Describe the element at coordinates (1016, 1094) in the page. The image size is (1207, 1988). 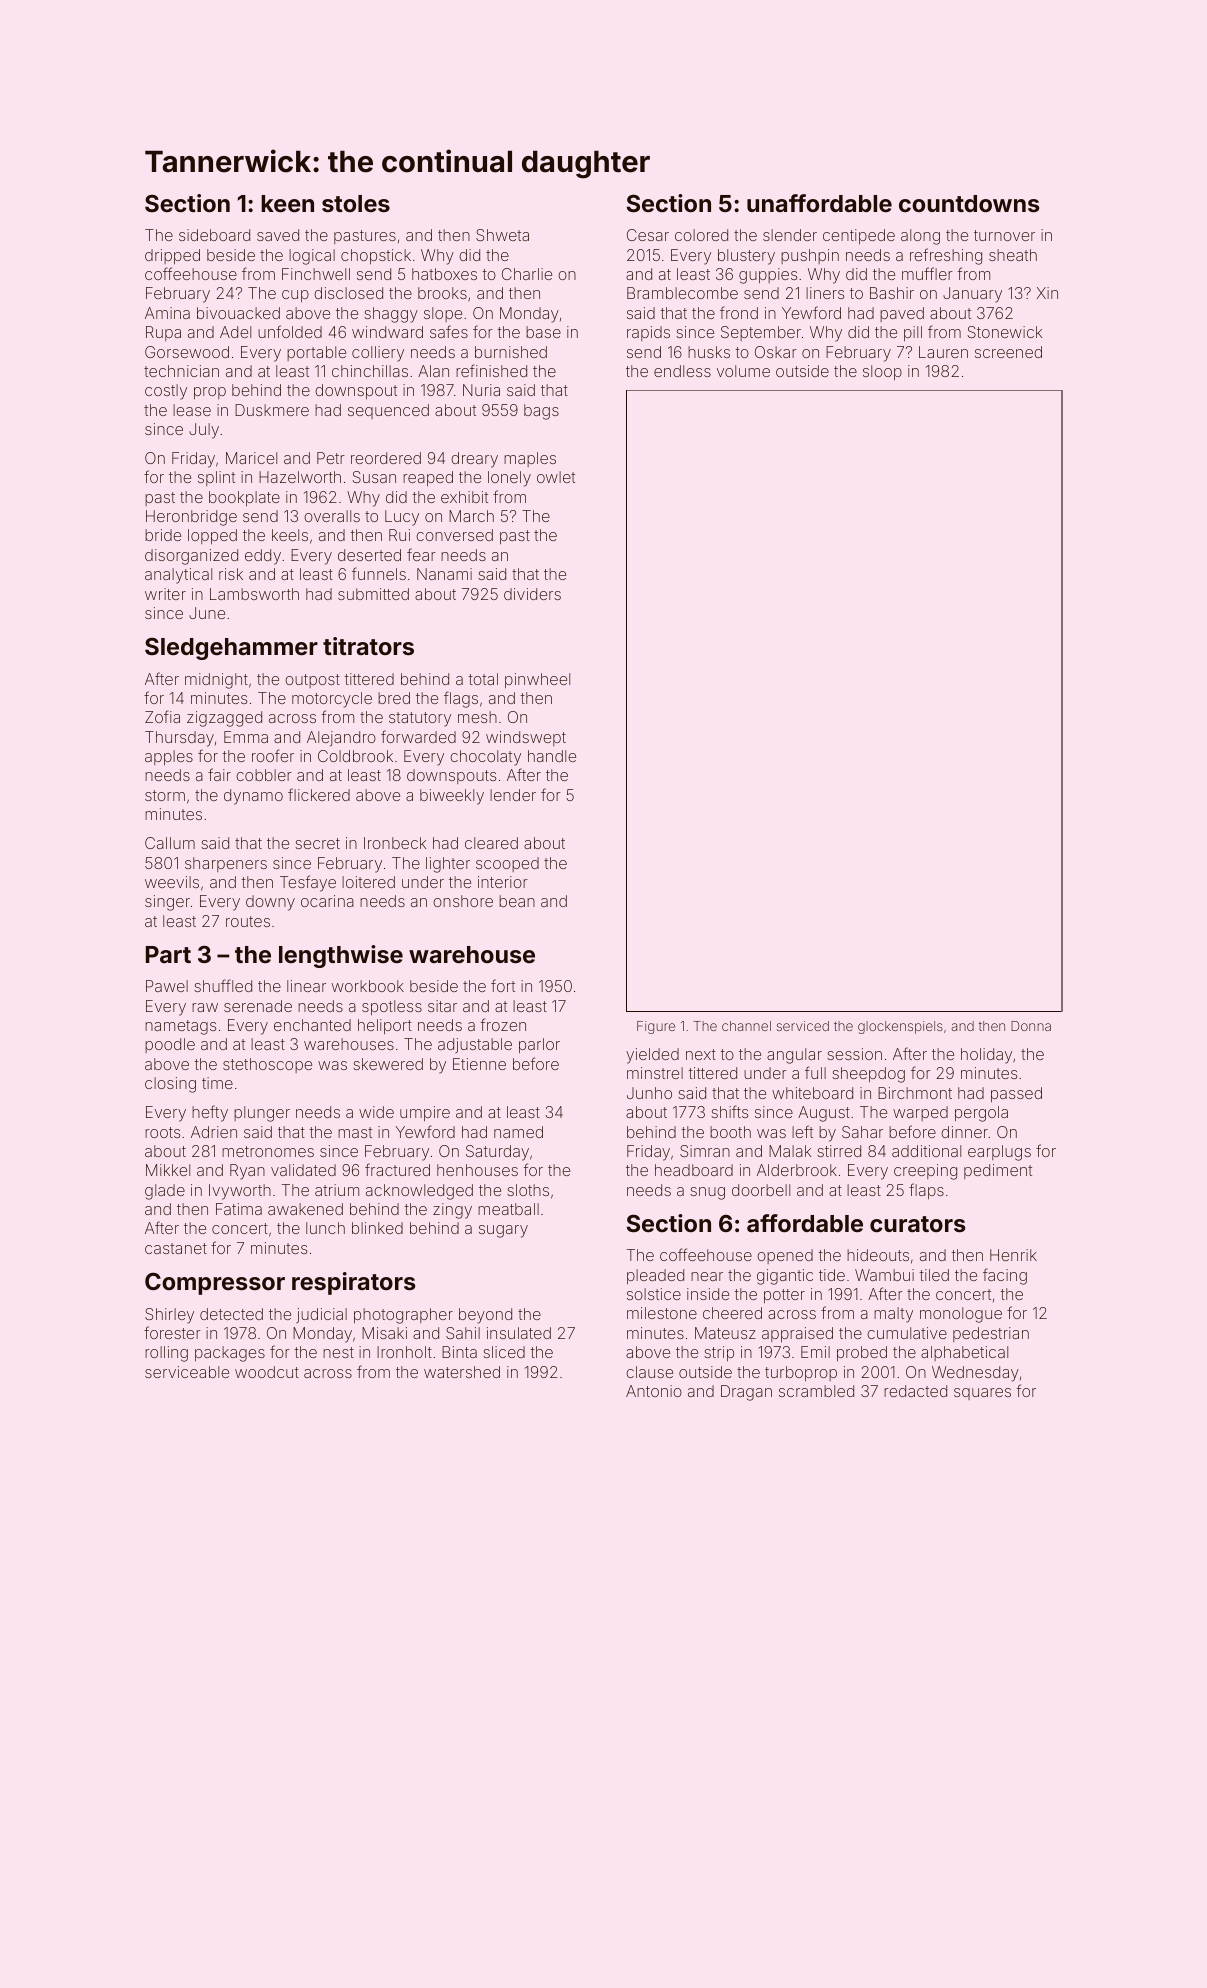
I see `passed` at that location.
